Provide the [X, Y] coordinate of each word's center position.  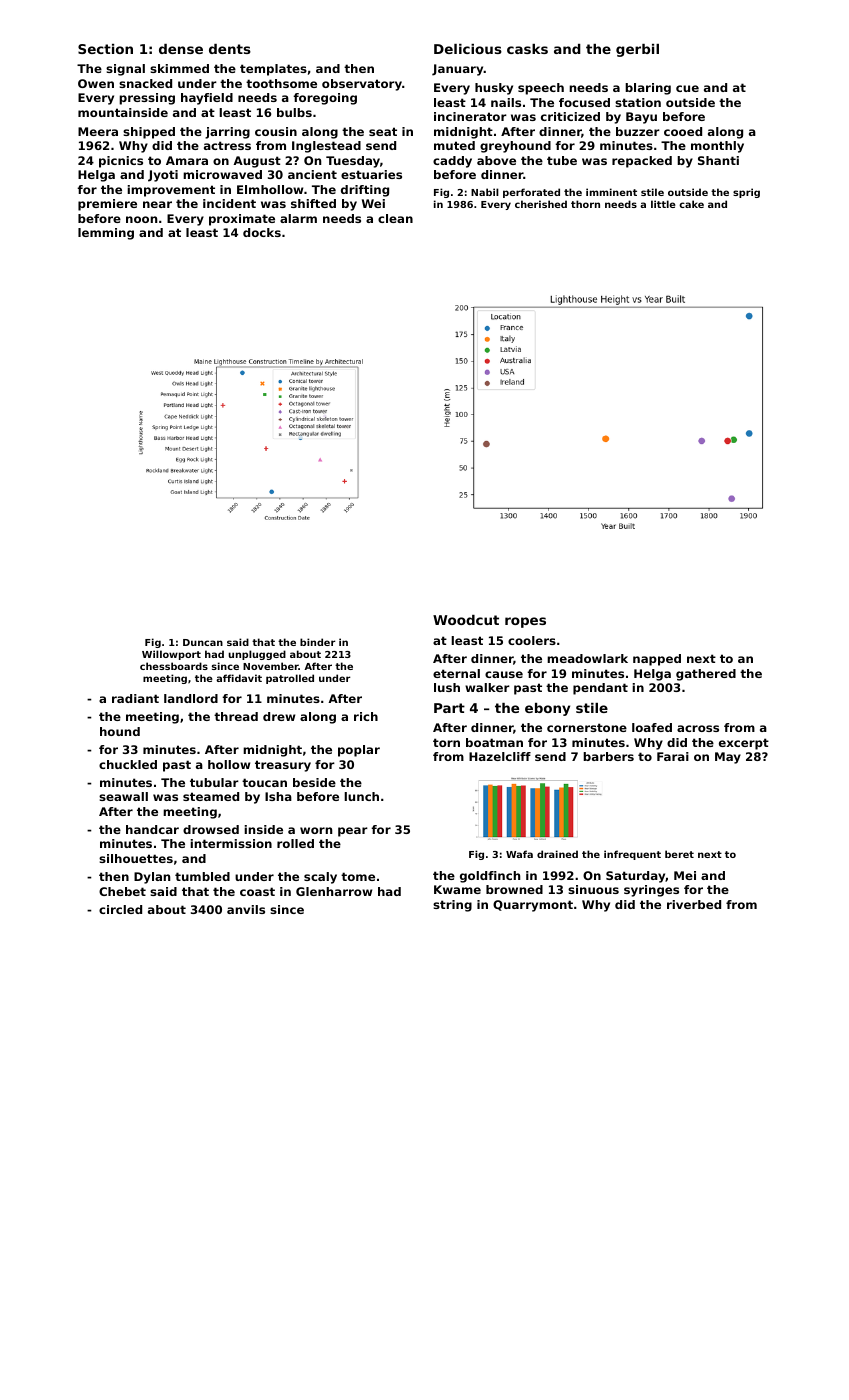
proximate [242, 220]
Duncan [203, 642]
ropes [525, 622]
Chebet [122, 891]
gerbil [637, 50]
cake [691, 204]
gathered [706, 675]
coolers [532, 640]
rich [366, 716]
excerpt [744, 744]
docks [262, 232]
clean [395, 218]
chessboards [174, 666]
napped [657, 660]
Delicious [468, 49]
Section [105, 49]
